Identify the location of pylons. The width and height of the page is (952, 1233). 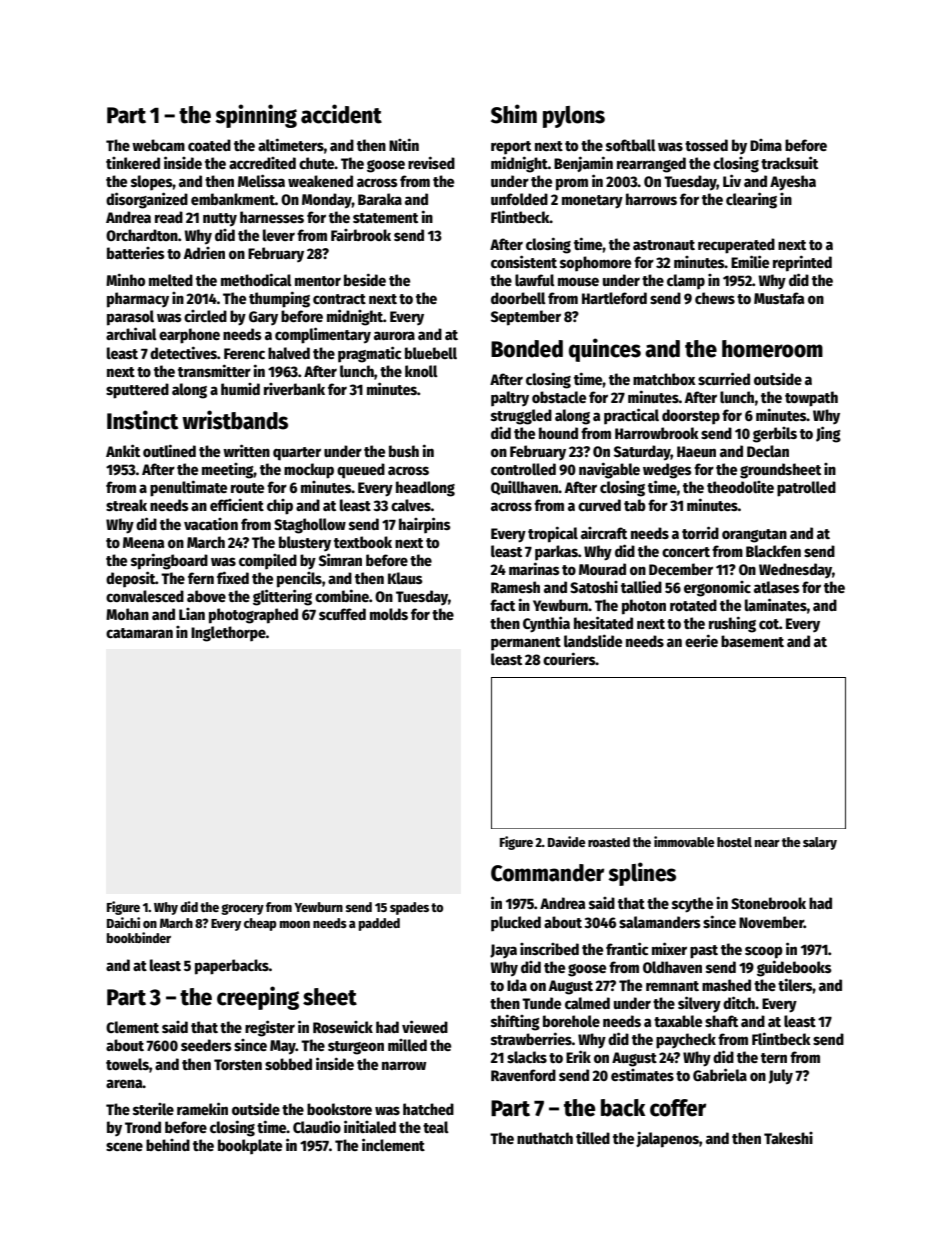
(574, 117).
